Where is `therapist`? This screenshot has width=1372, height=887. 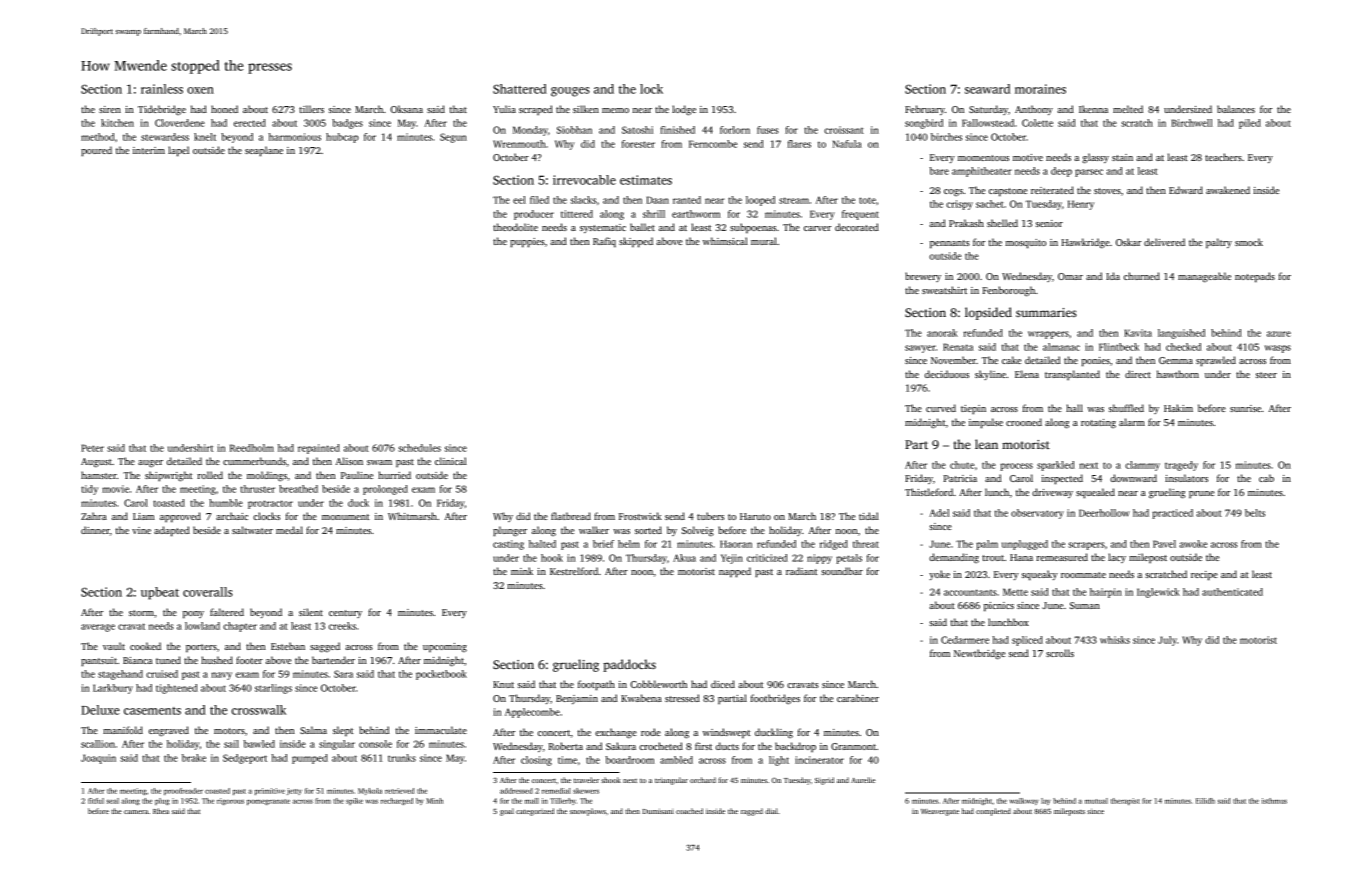
therapist is located at coordinates (1125, 801).
